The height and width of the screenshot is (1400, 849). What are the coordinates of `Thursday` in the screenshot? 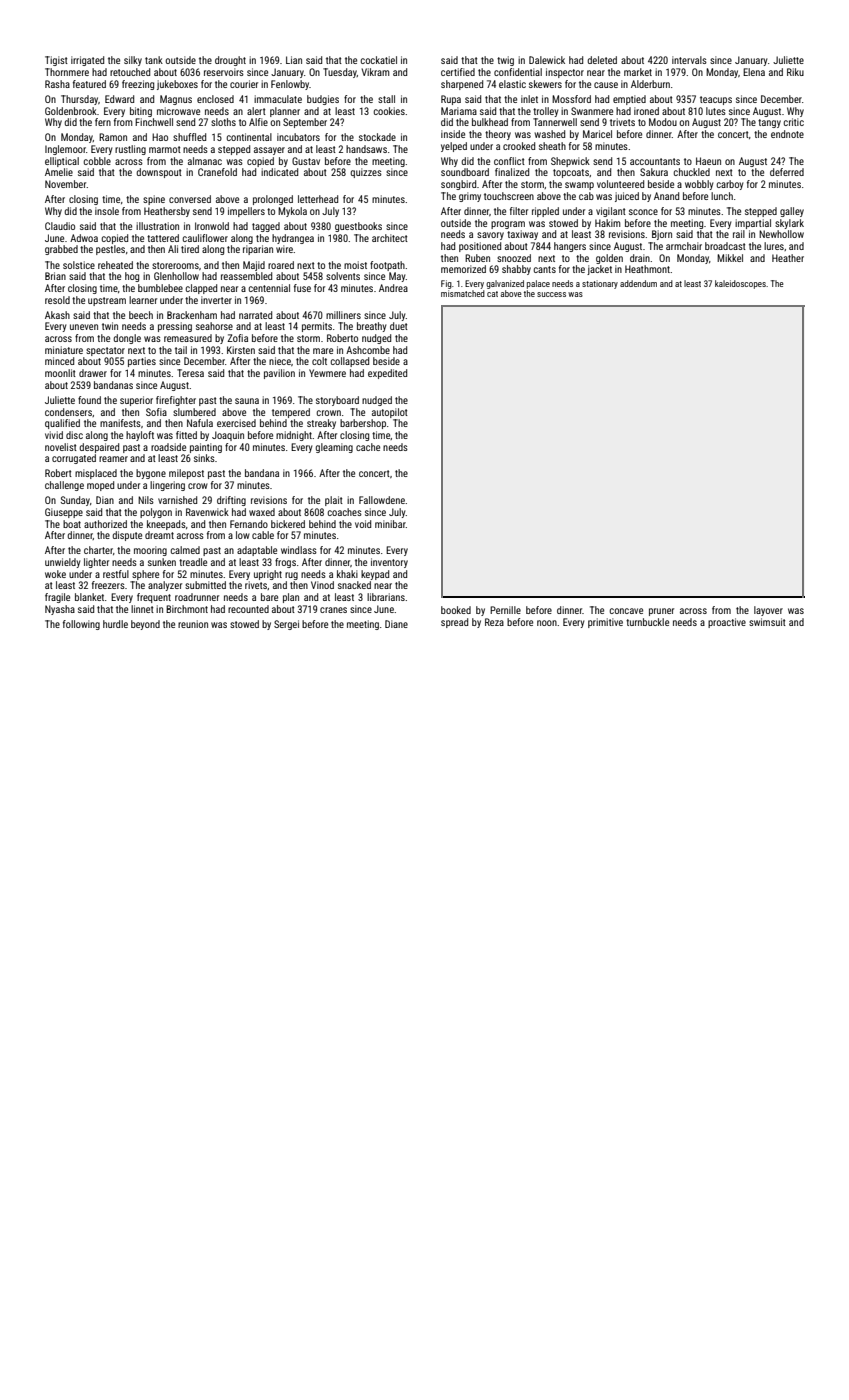 It's located at (79, 100).
